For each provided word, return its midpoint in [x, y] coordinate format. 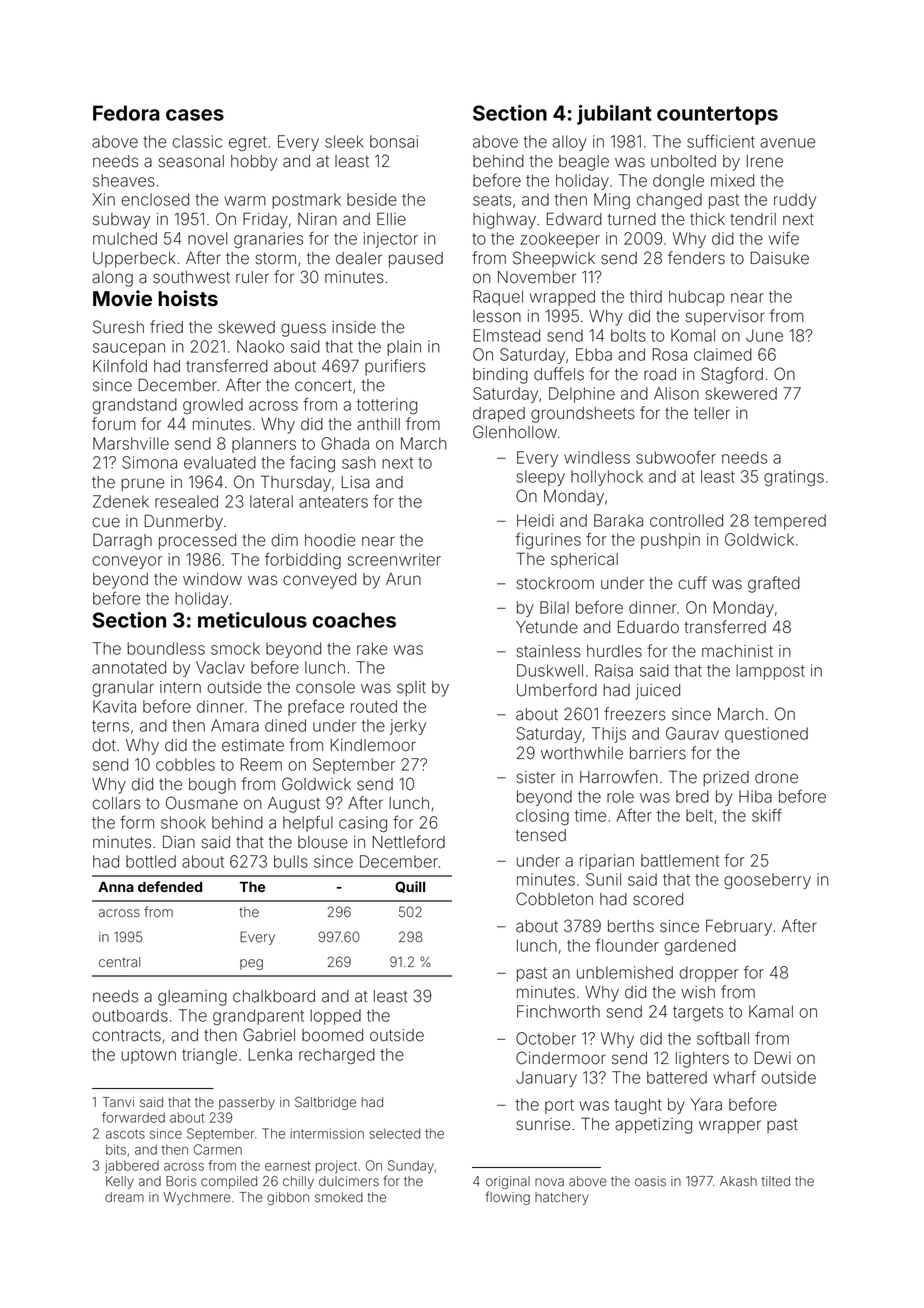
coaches [354, 620]
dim [284, 540]
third [646, 296]
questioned [766, 735]
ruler [252, 277]
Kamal [771, 1011]
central [119, 962]
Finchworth [558, 1011]
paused [416, 260]
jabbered [132, 1167]
